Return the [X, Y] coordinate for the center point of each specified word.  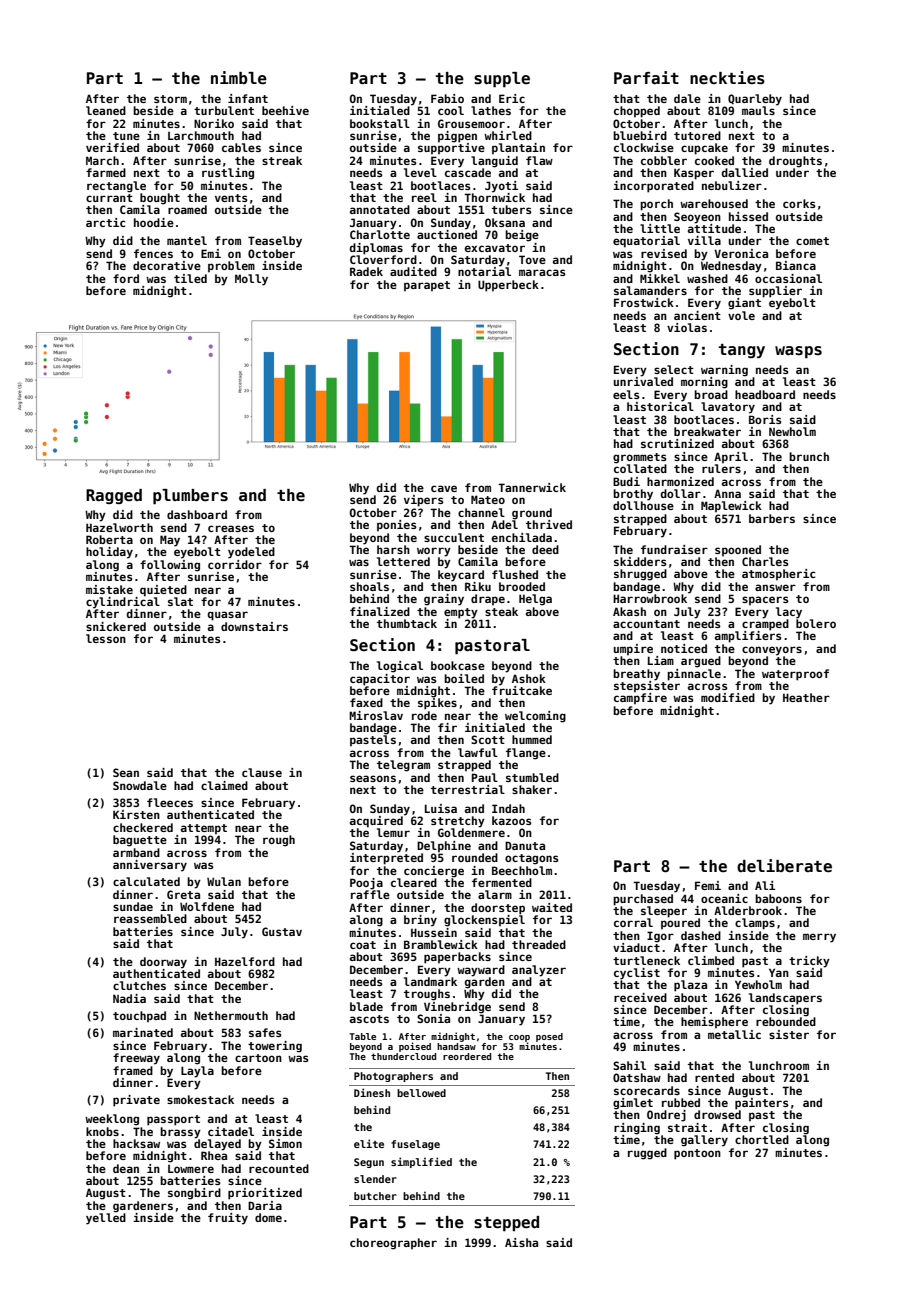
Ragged [114, 496]
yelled [106, 1219]
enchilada [522, 537]
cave [444, 488]
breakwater [707, 431]
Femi [708, 885]
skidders [640, 561]
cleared [414, 882]
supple [502, 79]
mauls [758, 110]
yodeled [251, 553]
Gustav [282, 931]
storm [170, 99]
